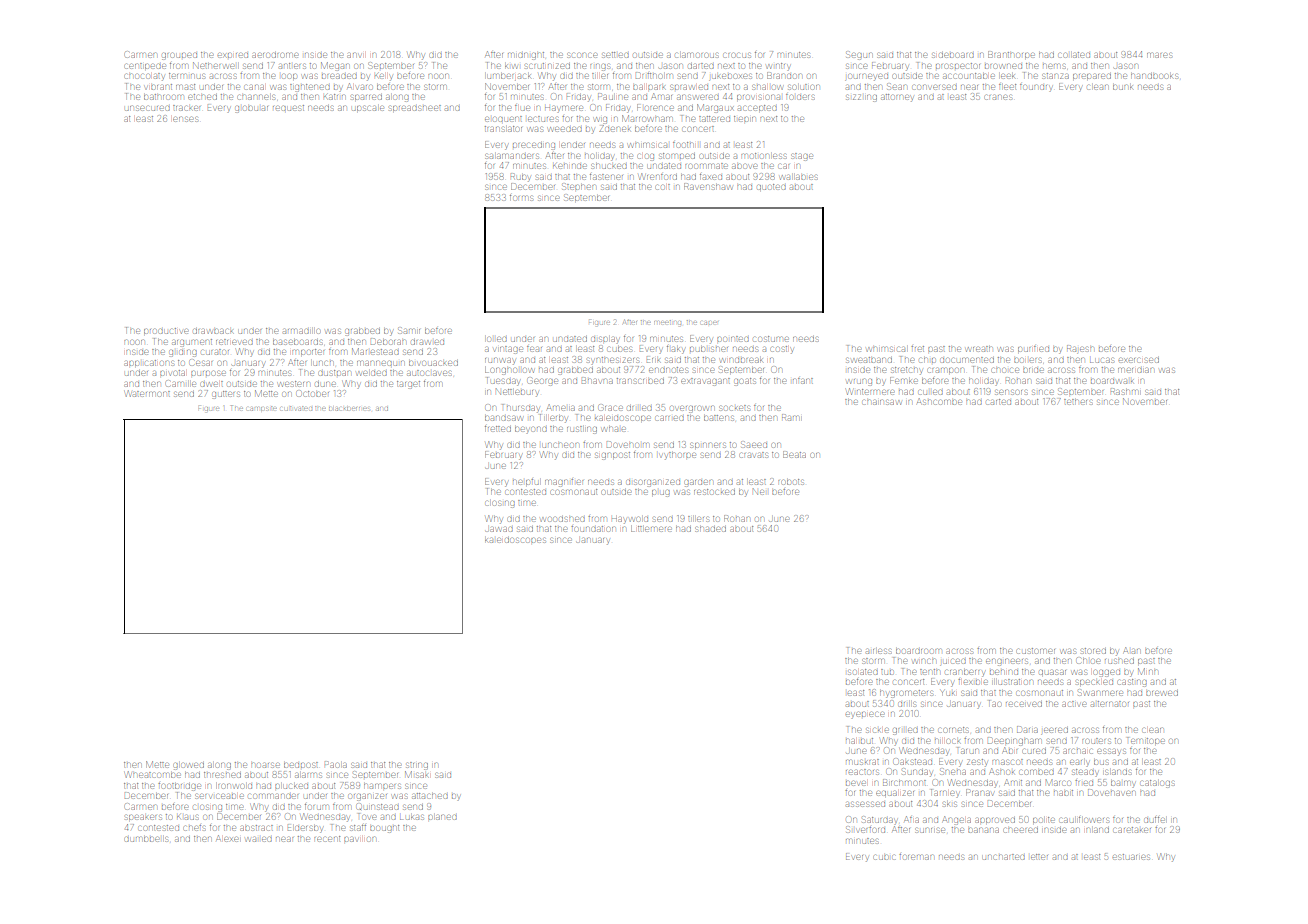 The height and width of the screenshot is (924, 1308). Describe the element at coordinates (1078, 402) in the screenshot. I see `tethers` at that location.
